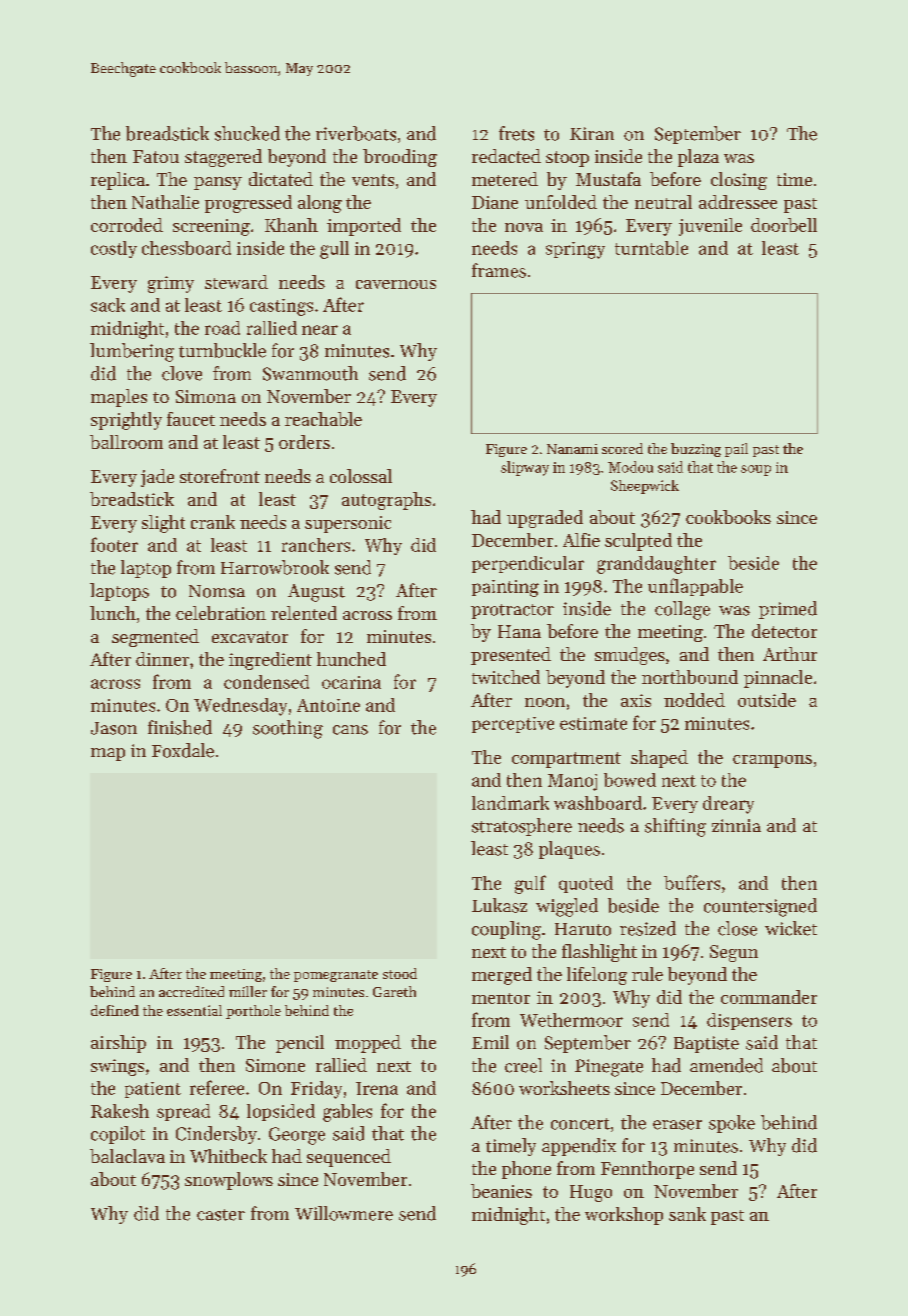 The width and height of the screenshot is (908, 1316). What do you see at coordinates (156, 156) in the screenshot?
I see `Fatou` at bounding box center [156, 156].
